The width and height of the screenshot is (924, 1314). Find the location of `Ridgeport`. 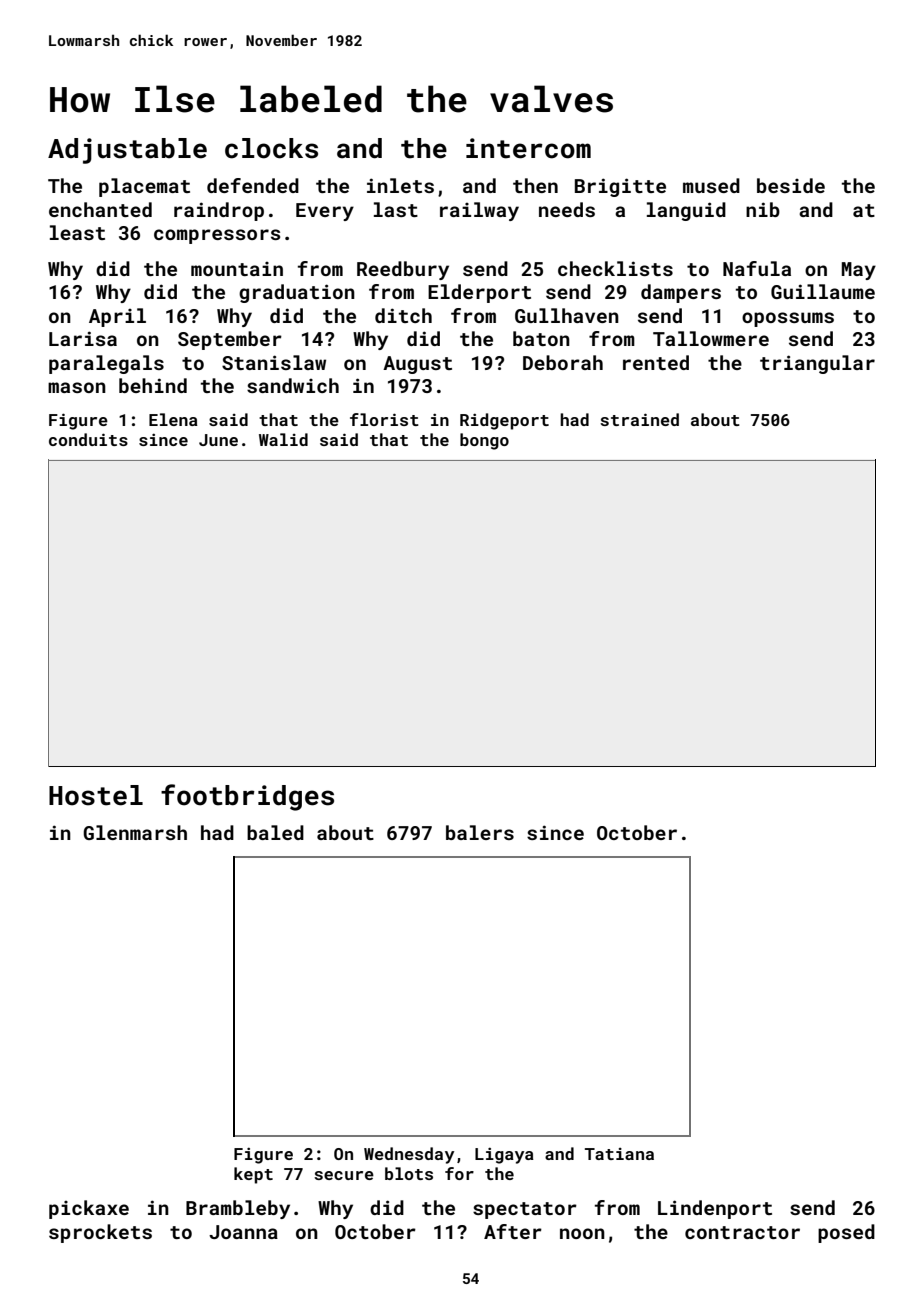

Ridgeport is located at coordinates (504, 421).
